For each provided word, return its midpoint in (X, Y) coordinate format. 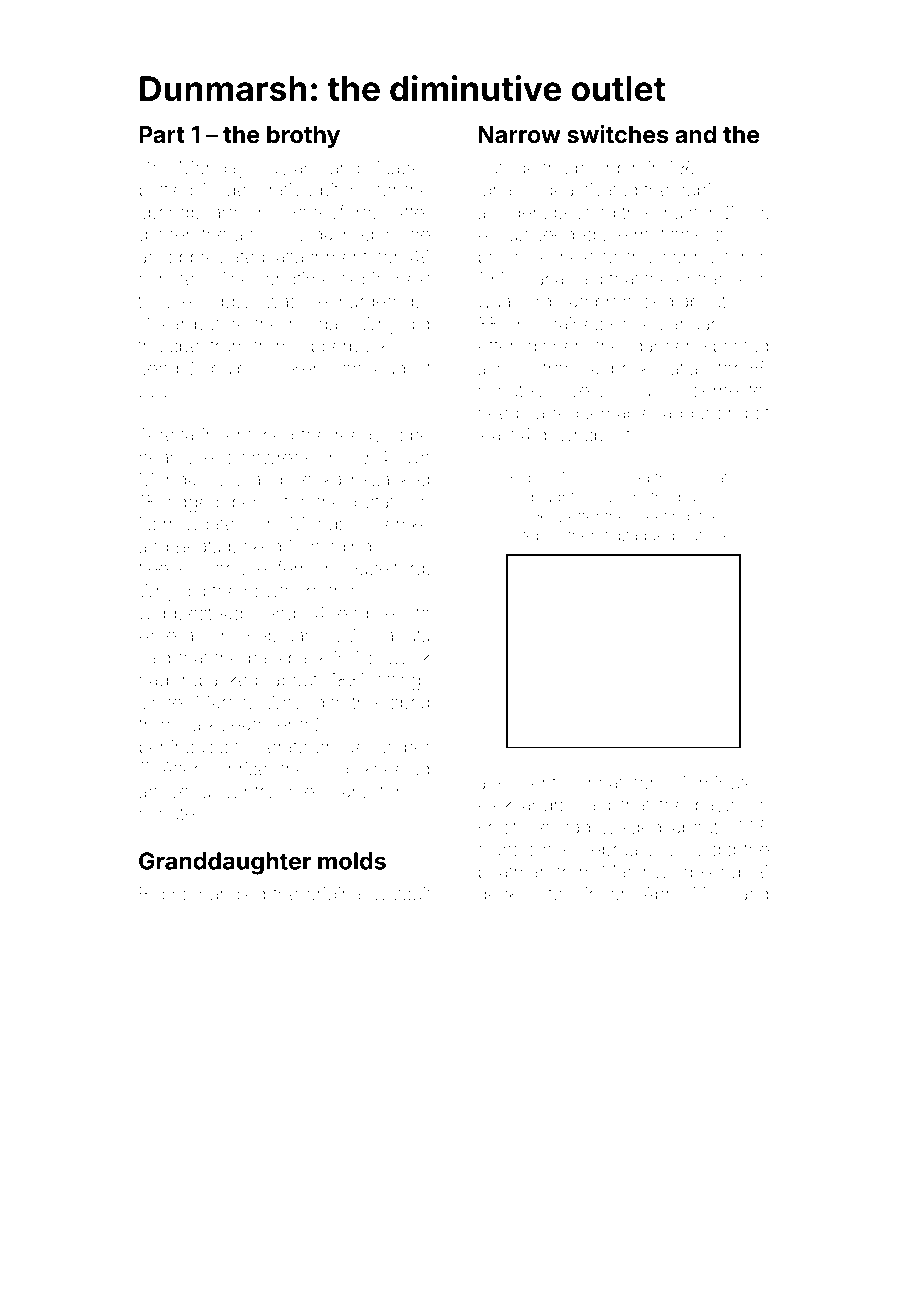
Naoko (404, 168)
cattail (683, 368)
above (164, 791)
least (498, 435)
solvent (527, 783)
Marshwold (647, 872)
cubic (698, 190)
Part (162, 134)
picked (255, 548)
